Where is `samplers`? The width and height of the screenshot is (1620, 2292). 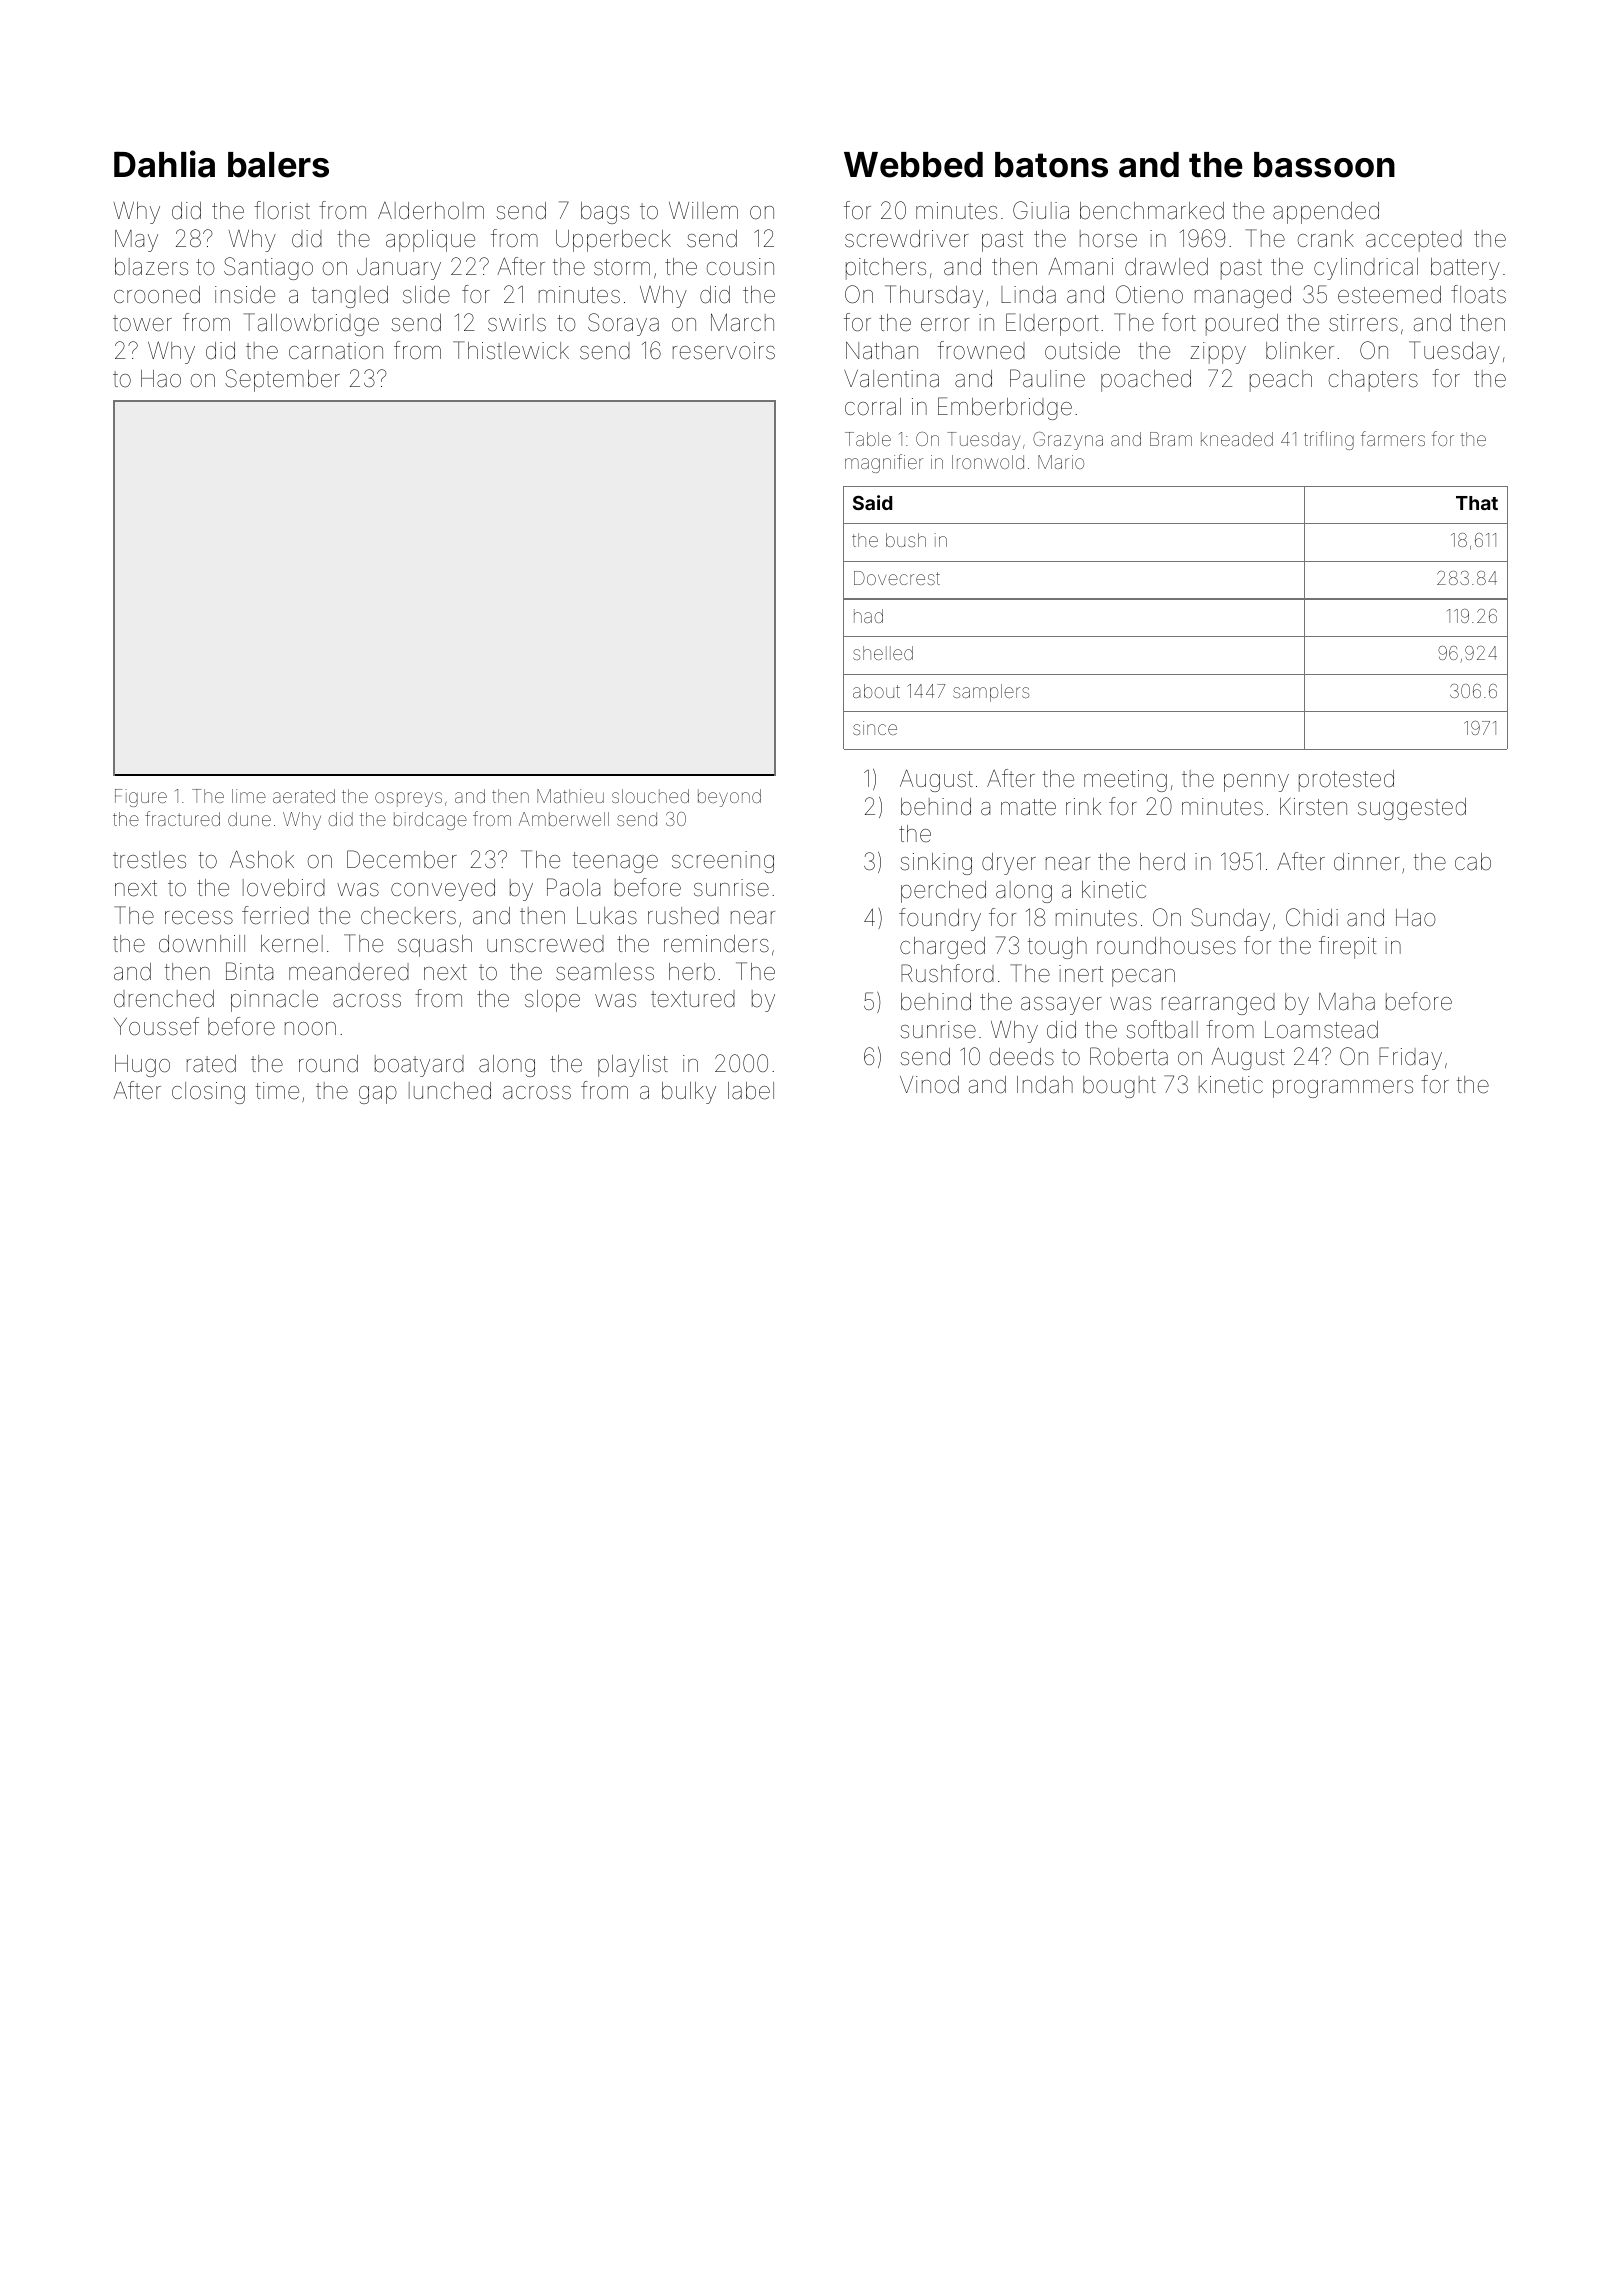 samplers is located at coordinates (991, 693).
